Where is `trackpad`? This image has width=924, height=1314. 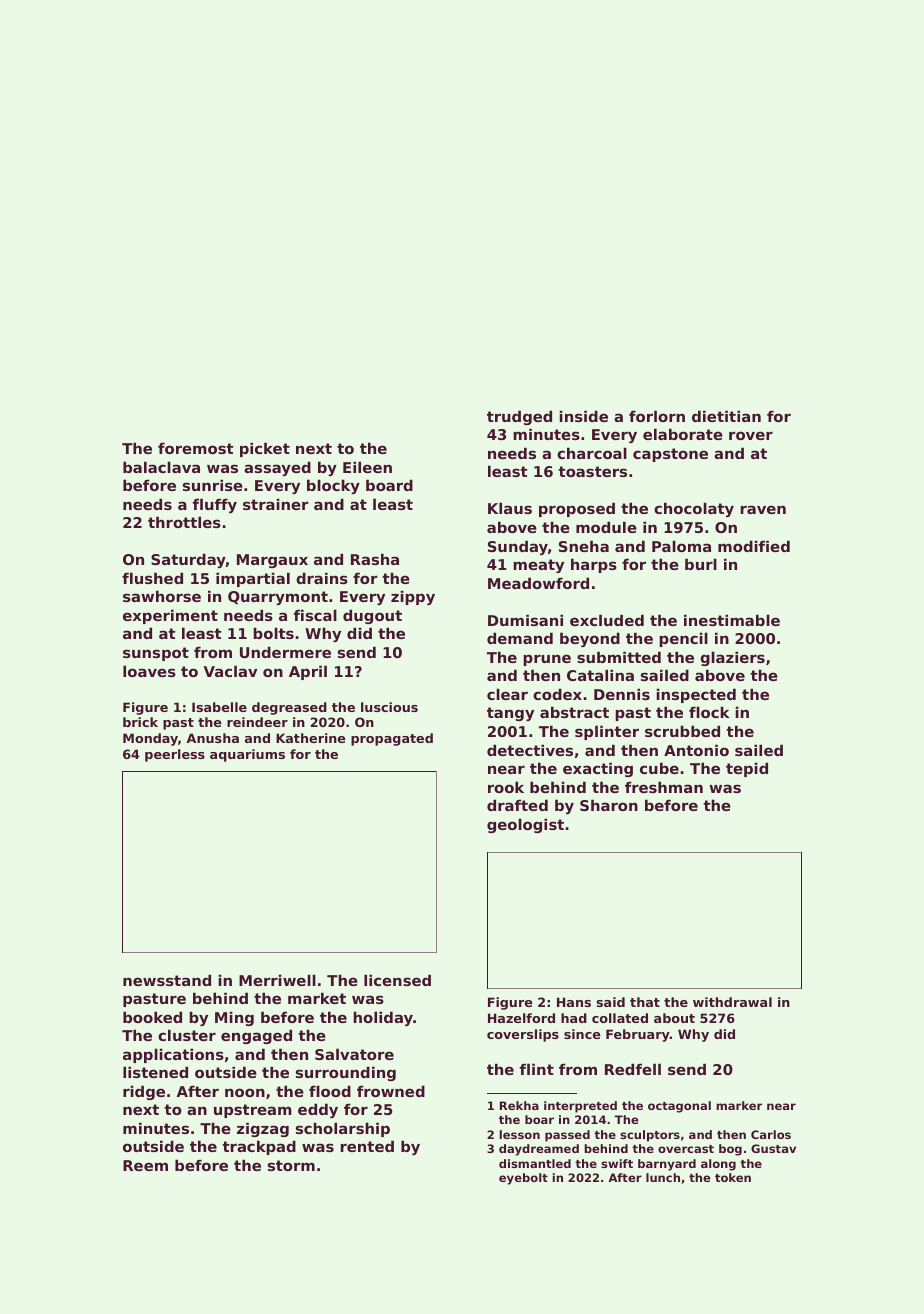
trackpad is located at coordinates (259, 1147).
